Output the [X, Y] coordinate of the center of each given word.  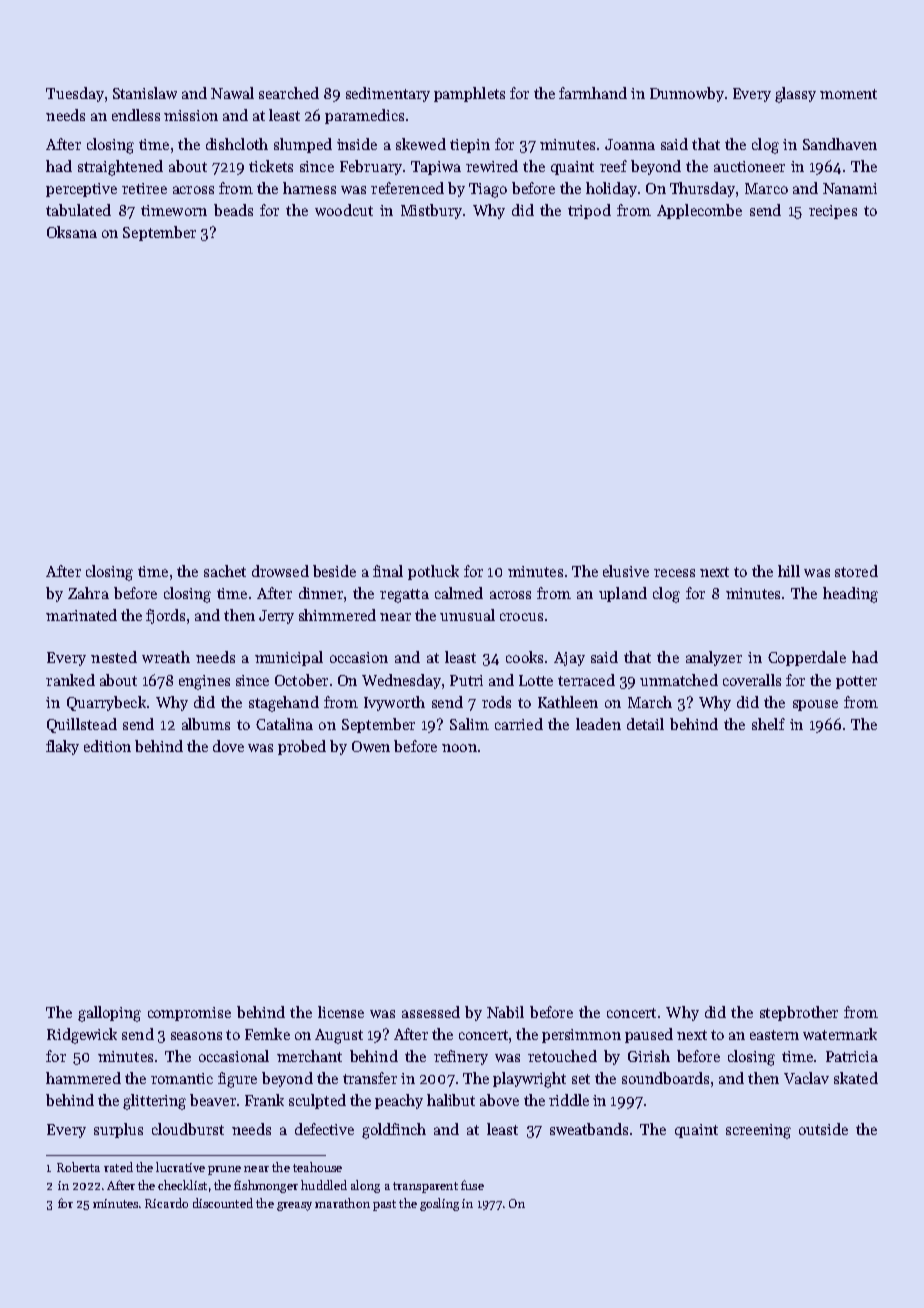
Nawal [232, 93]
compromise [189, 1014]
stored [856, 571]
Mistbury [431, 211]
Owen [371, 746]
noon [459, 748]
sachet [225, 571]
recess [674, 573]
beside [334, 571]
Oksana [72, 232]
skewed [421, 144]
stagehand [284, 704]
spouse [815, 705]
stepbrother [799, 1013]
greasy [294, 1206]
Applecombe [699, 211]
